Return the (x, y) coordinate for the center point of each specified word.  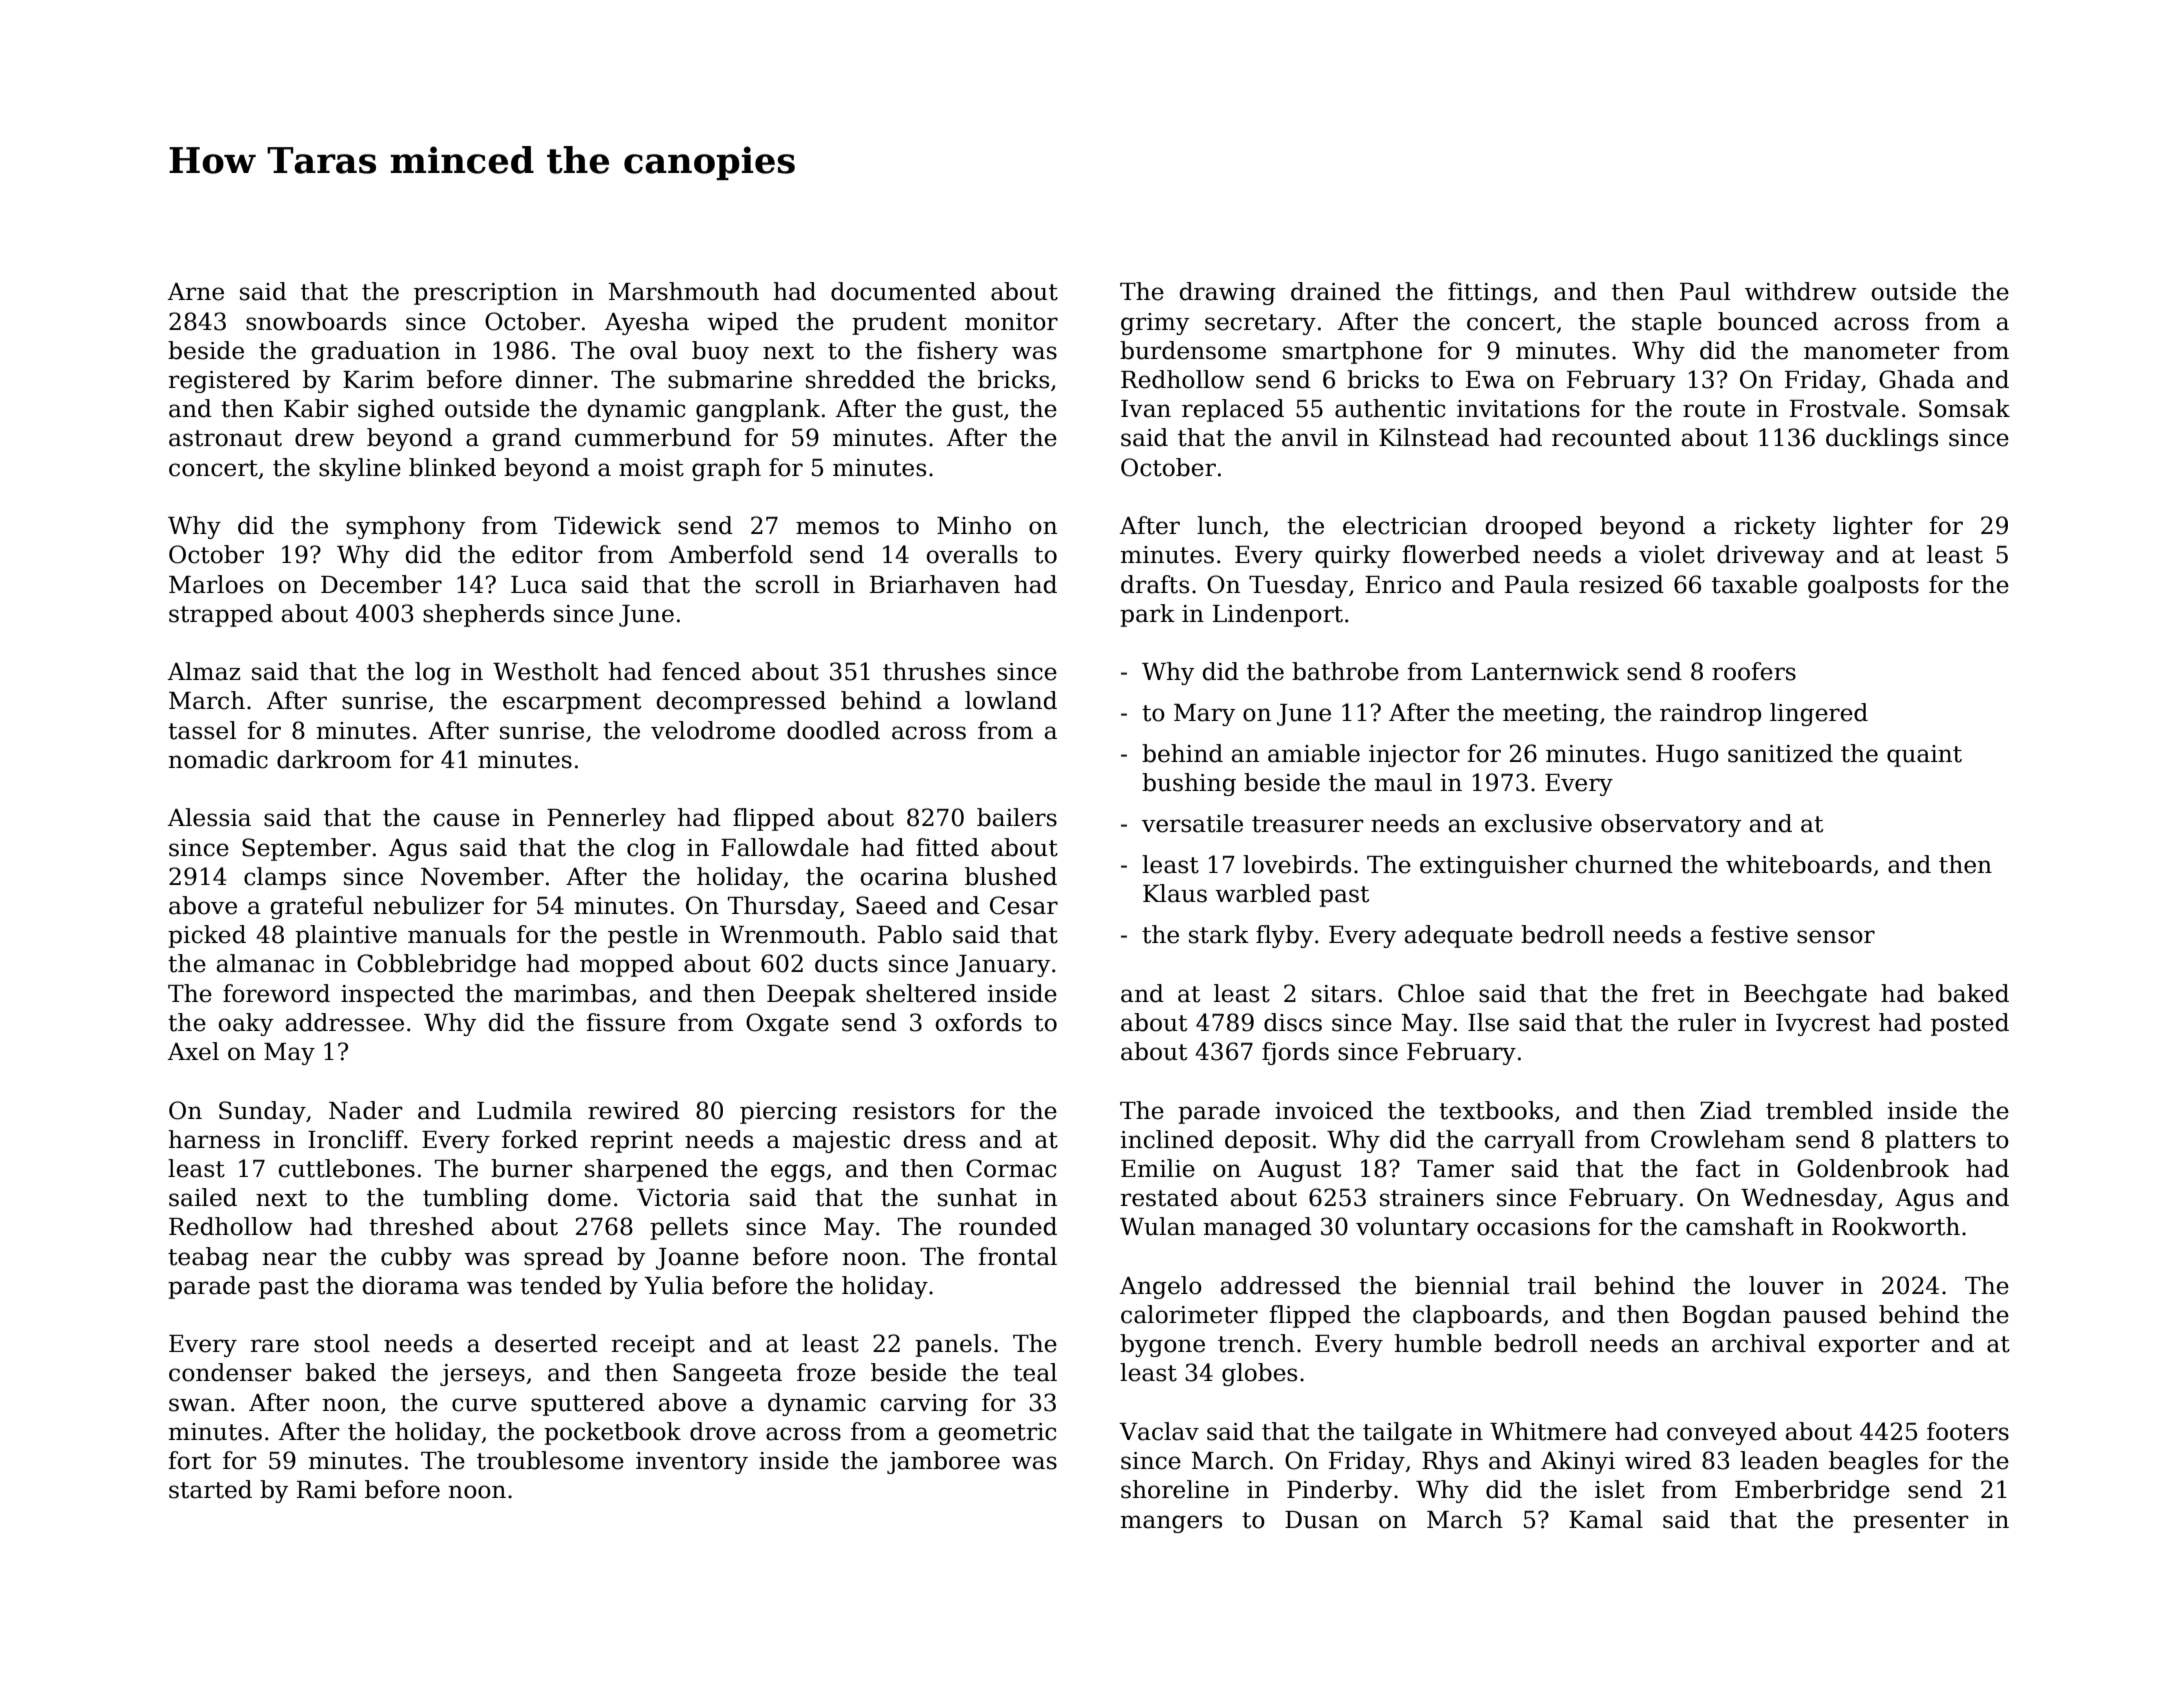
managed (1257, 1228)
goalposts (1863, 586)
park (1147, 615)
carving (924, 1405)
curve (484, 1405)
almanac (265, 963)
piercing (788, 1113)
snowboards (316, 321)
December (381, 584)
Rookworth (1896, 1226)
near (289, 1259)
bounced (1768, 321)
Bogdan (1726, 1316)
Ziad (1726, 1110)
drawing (1228, 293)
